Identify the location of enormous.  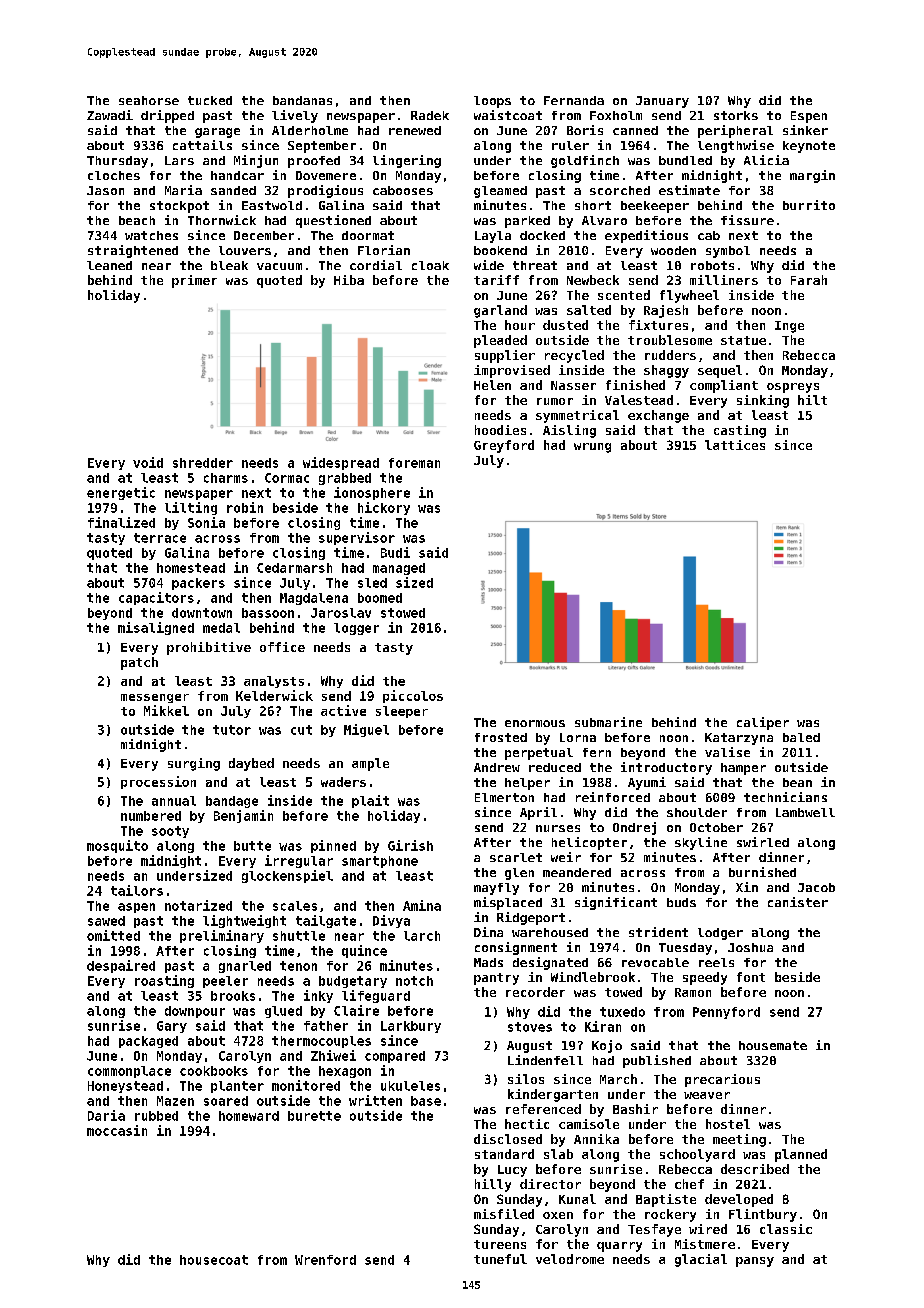
(535, 723).
